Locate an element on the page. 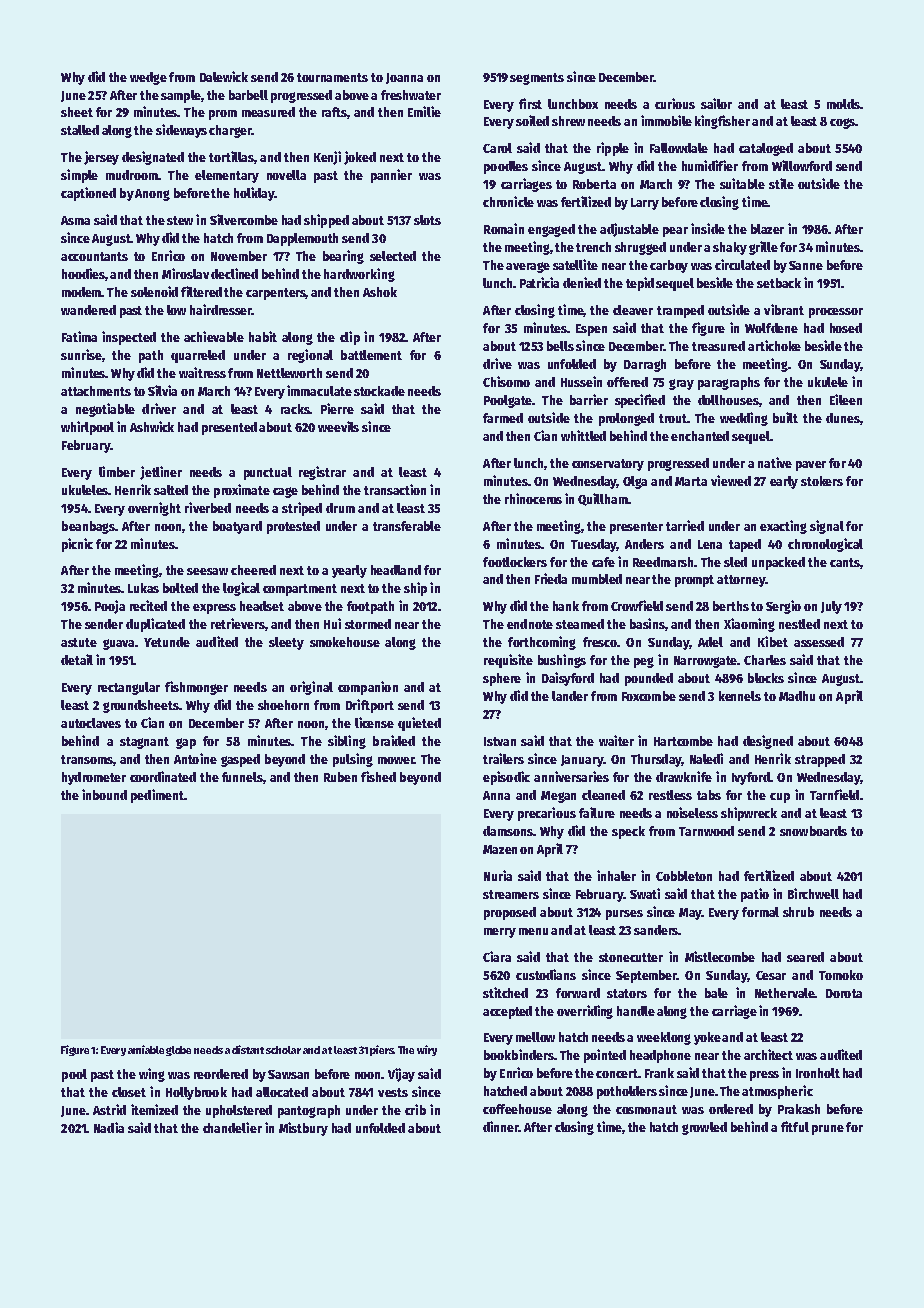 The height and width of the document is (1308, 924). cogs is located at coordinates (842, 123).
